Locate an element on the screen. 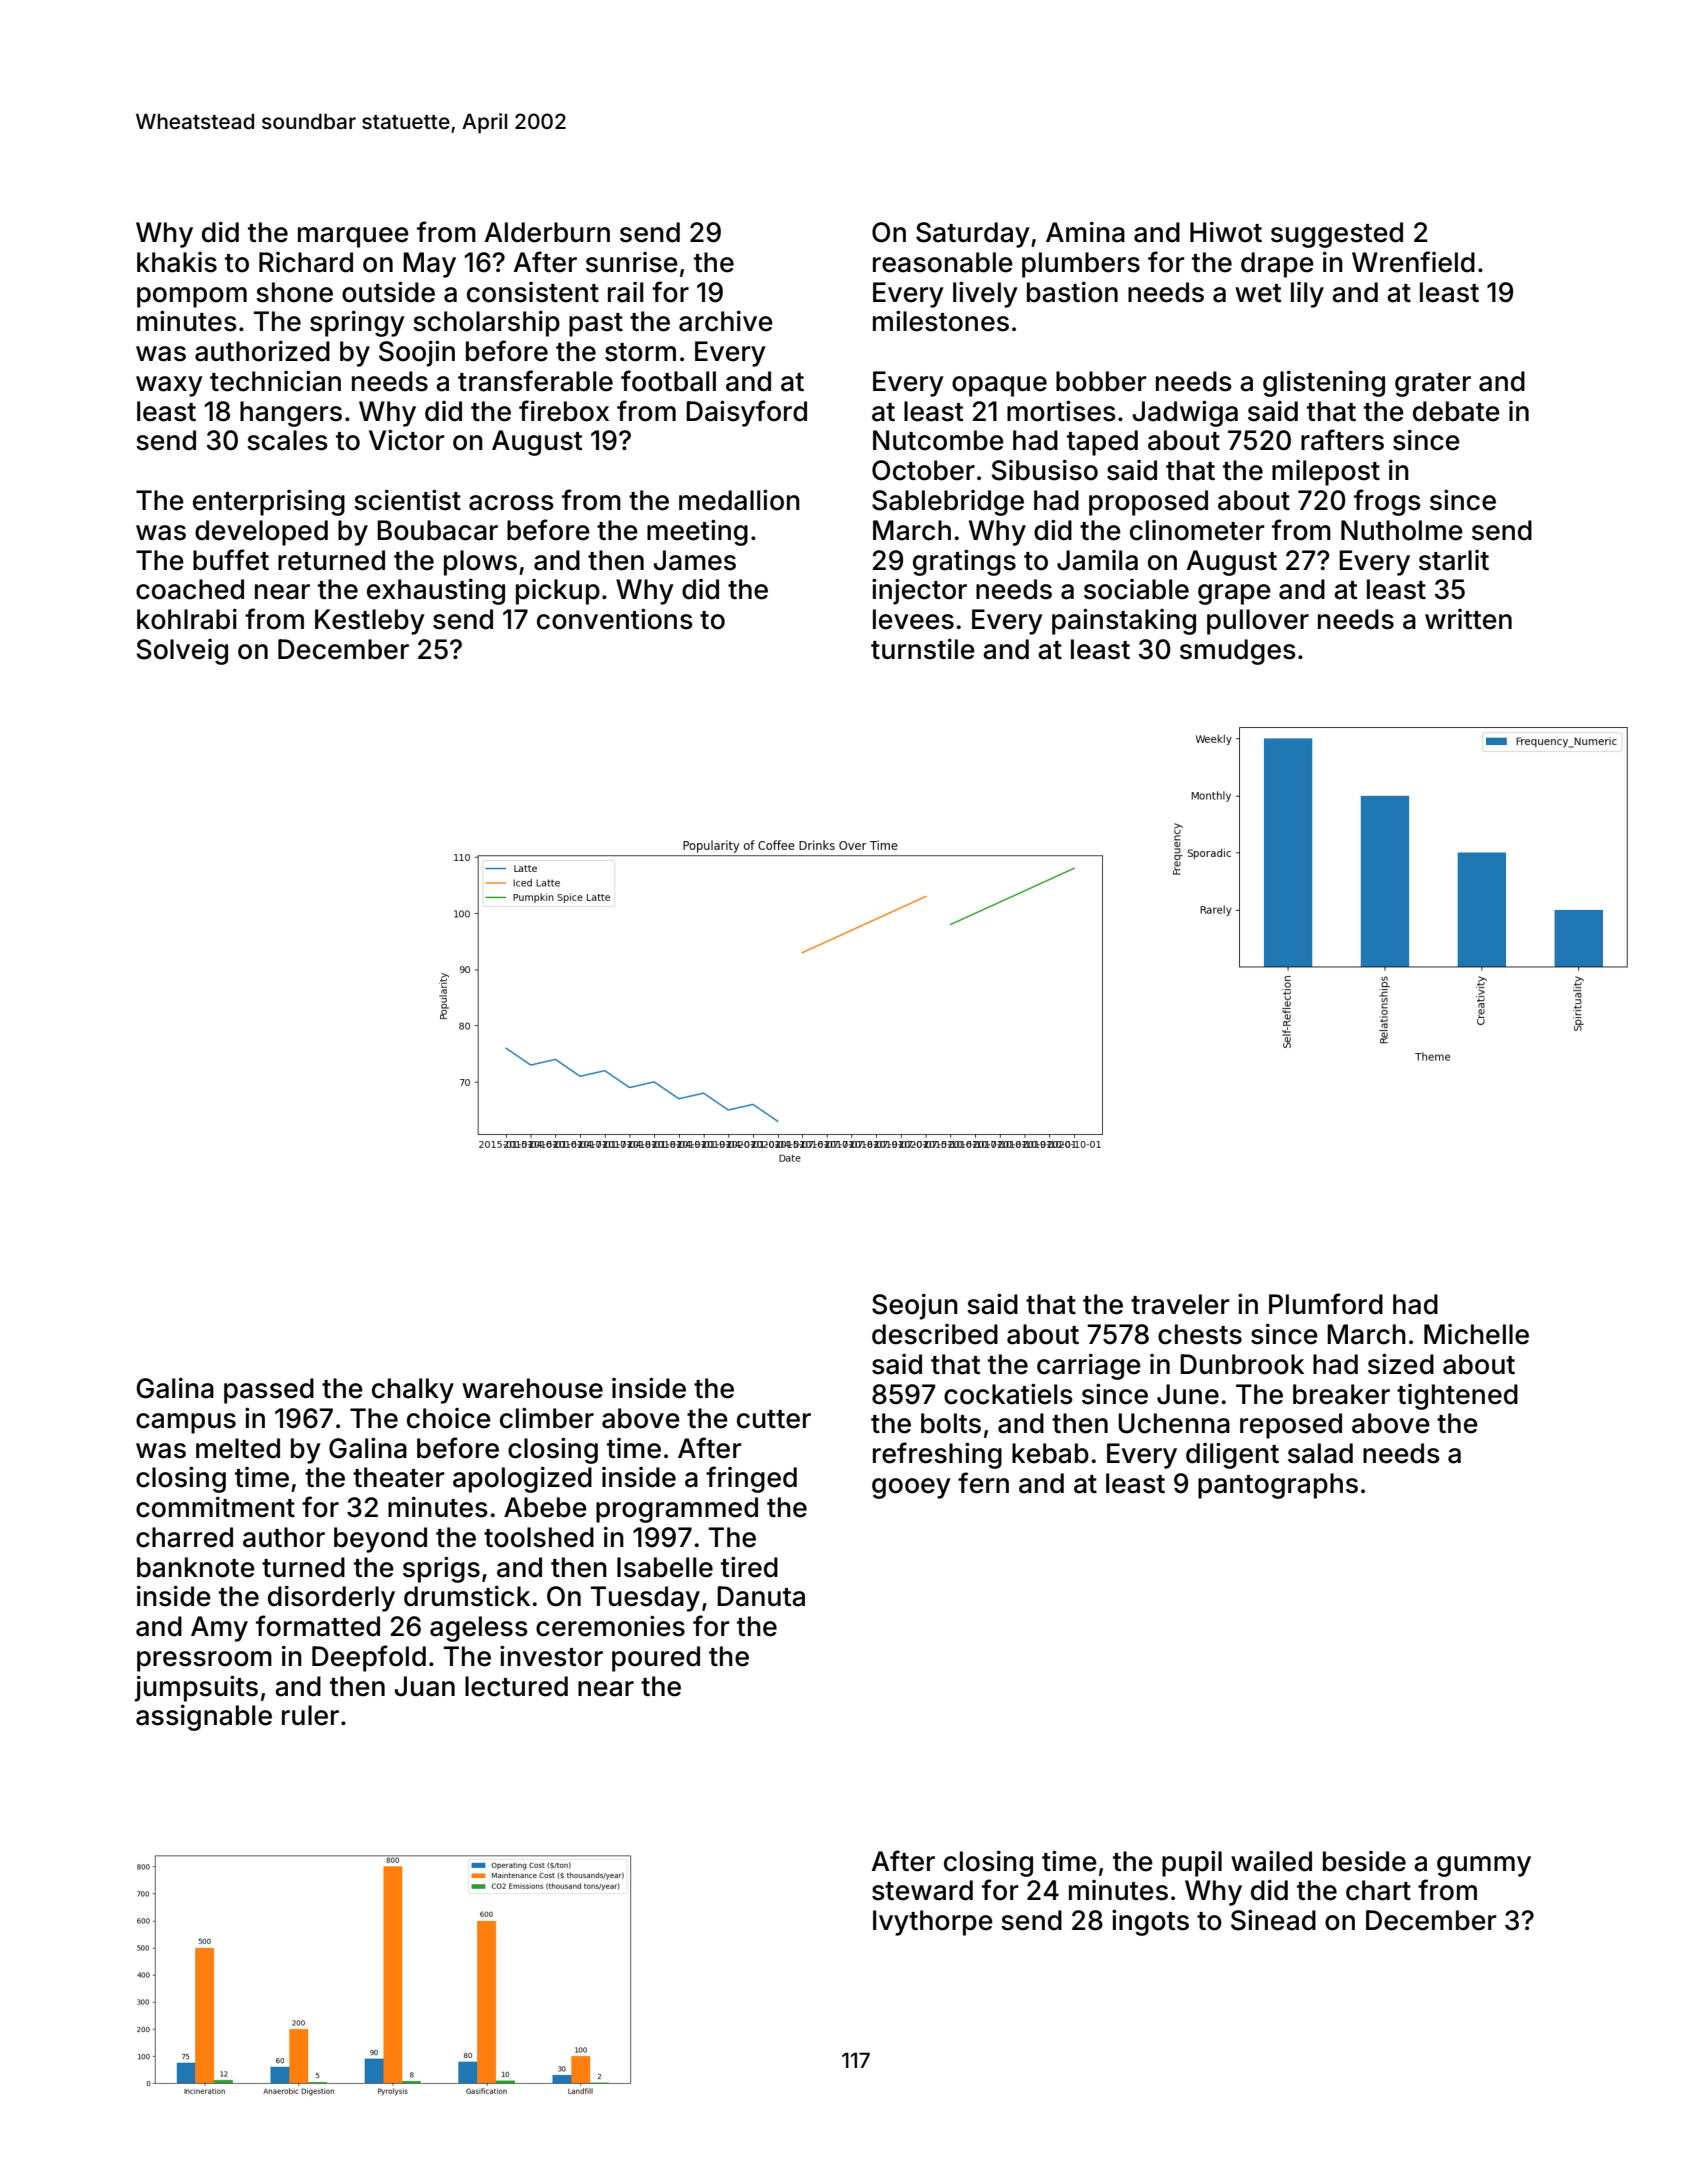  Kestleby is located at coordinates (370, 622).
